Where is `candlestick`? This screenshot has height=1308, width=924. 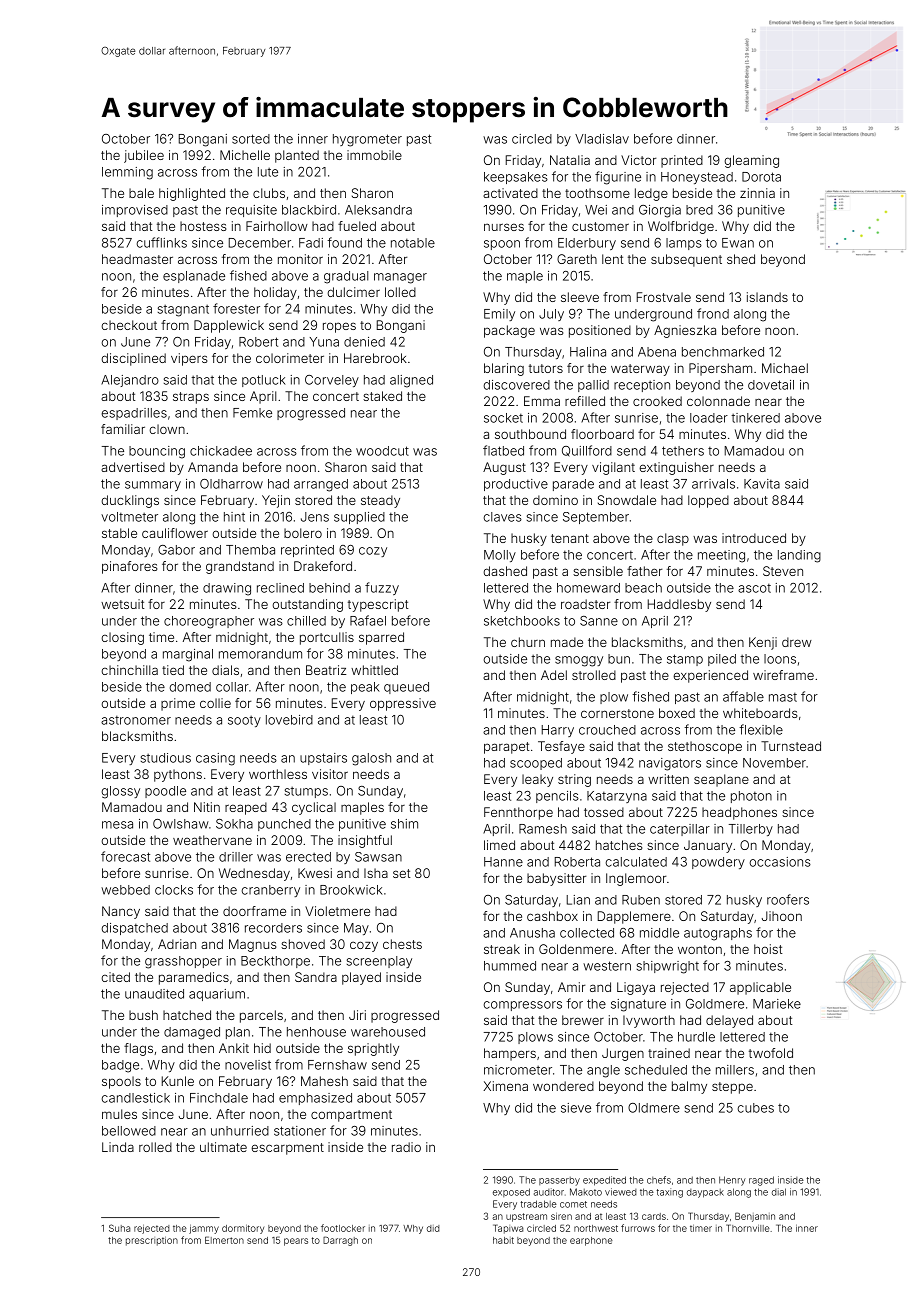
candlestick is located at coordinates (136, 1098).
